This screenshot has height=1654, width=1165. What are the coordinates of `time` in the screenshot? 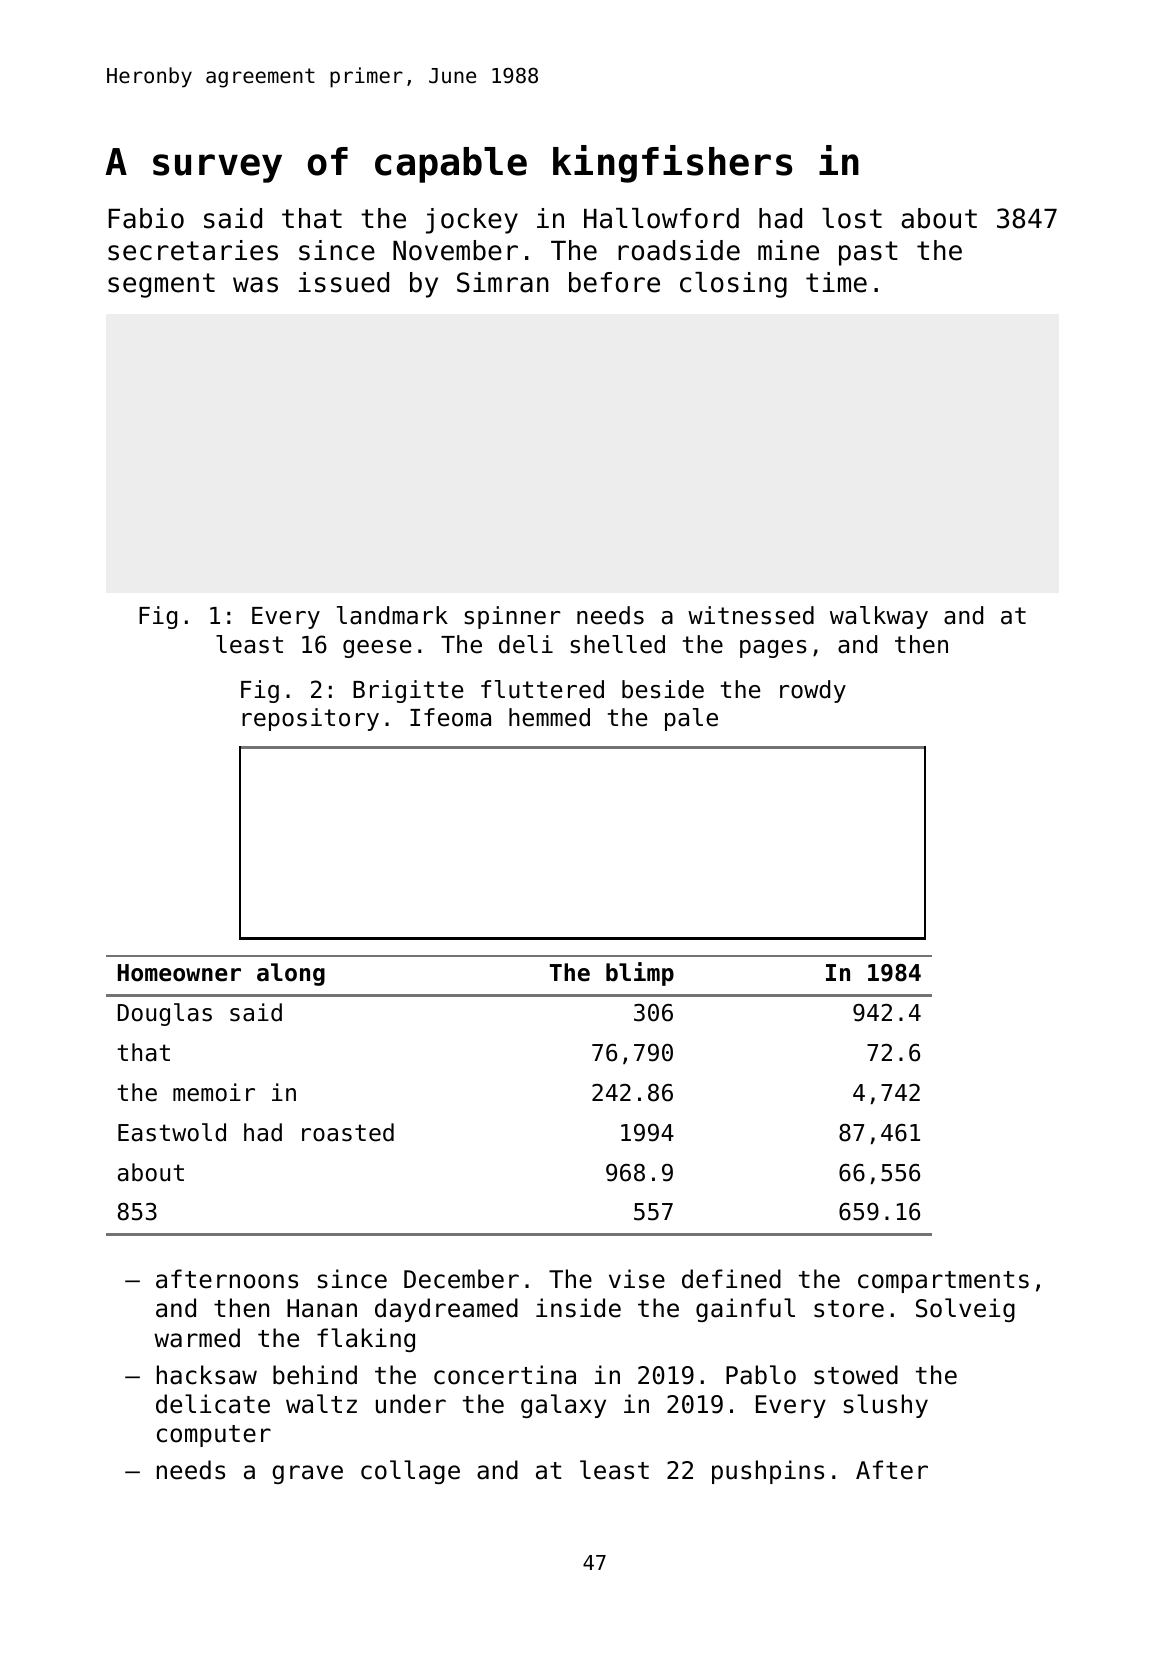 It's located at (836, 282).
